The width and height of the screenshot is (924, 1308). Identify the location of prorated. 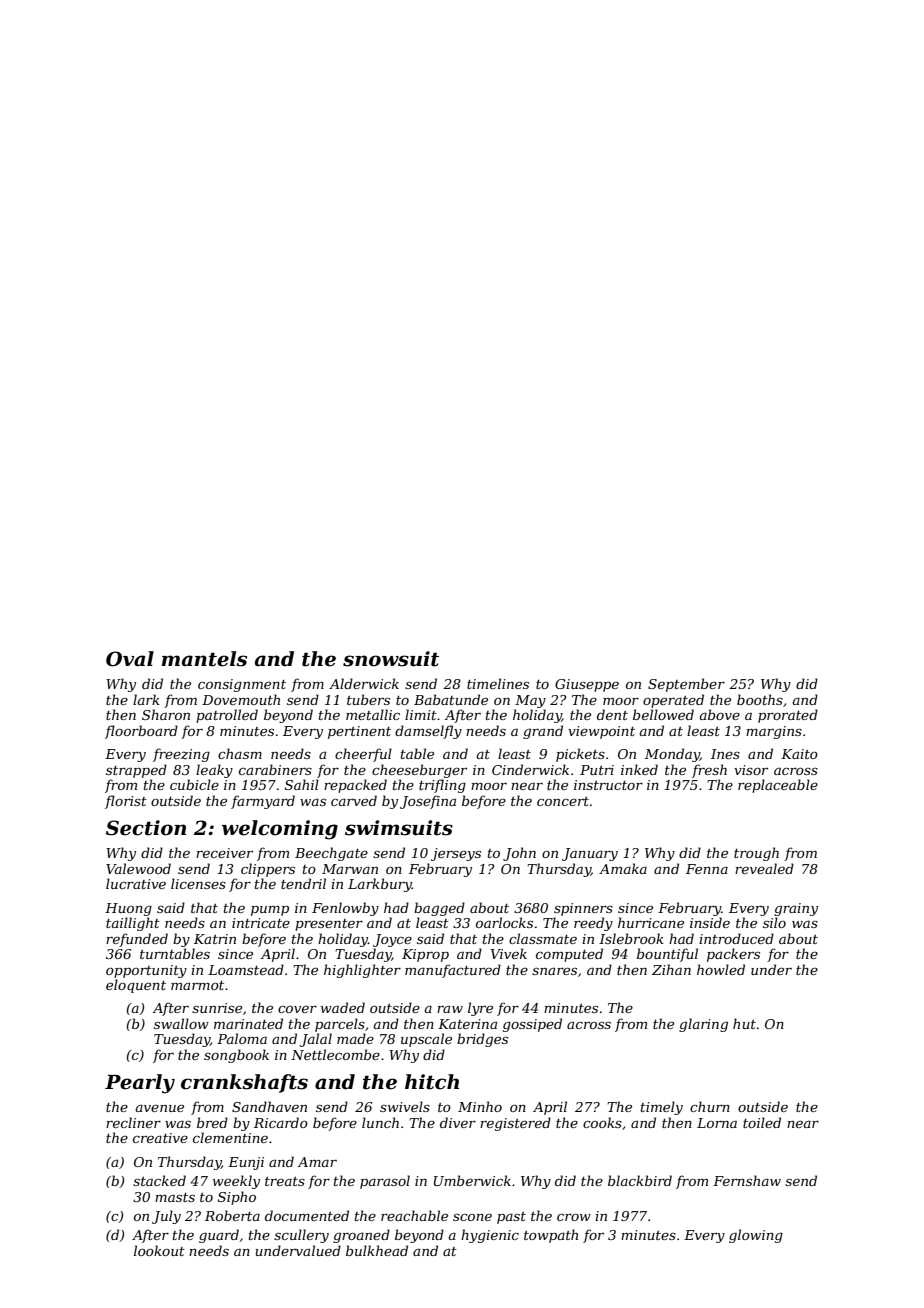
(788, 716).
